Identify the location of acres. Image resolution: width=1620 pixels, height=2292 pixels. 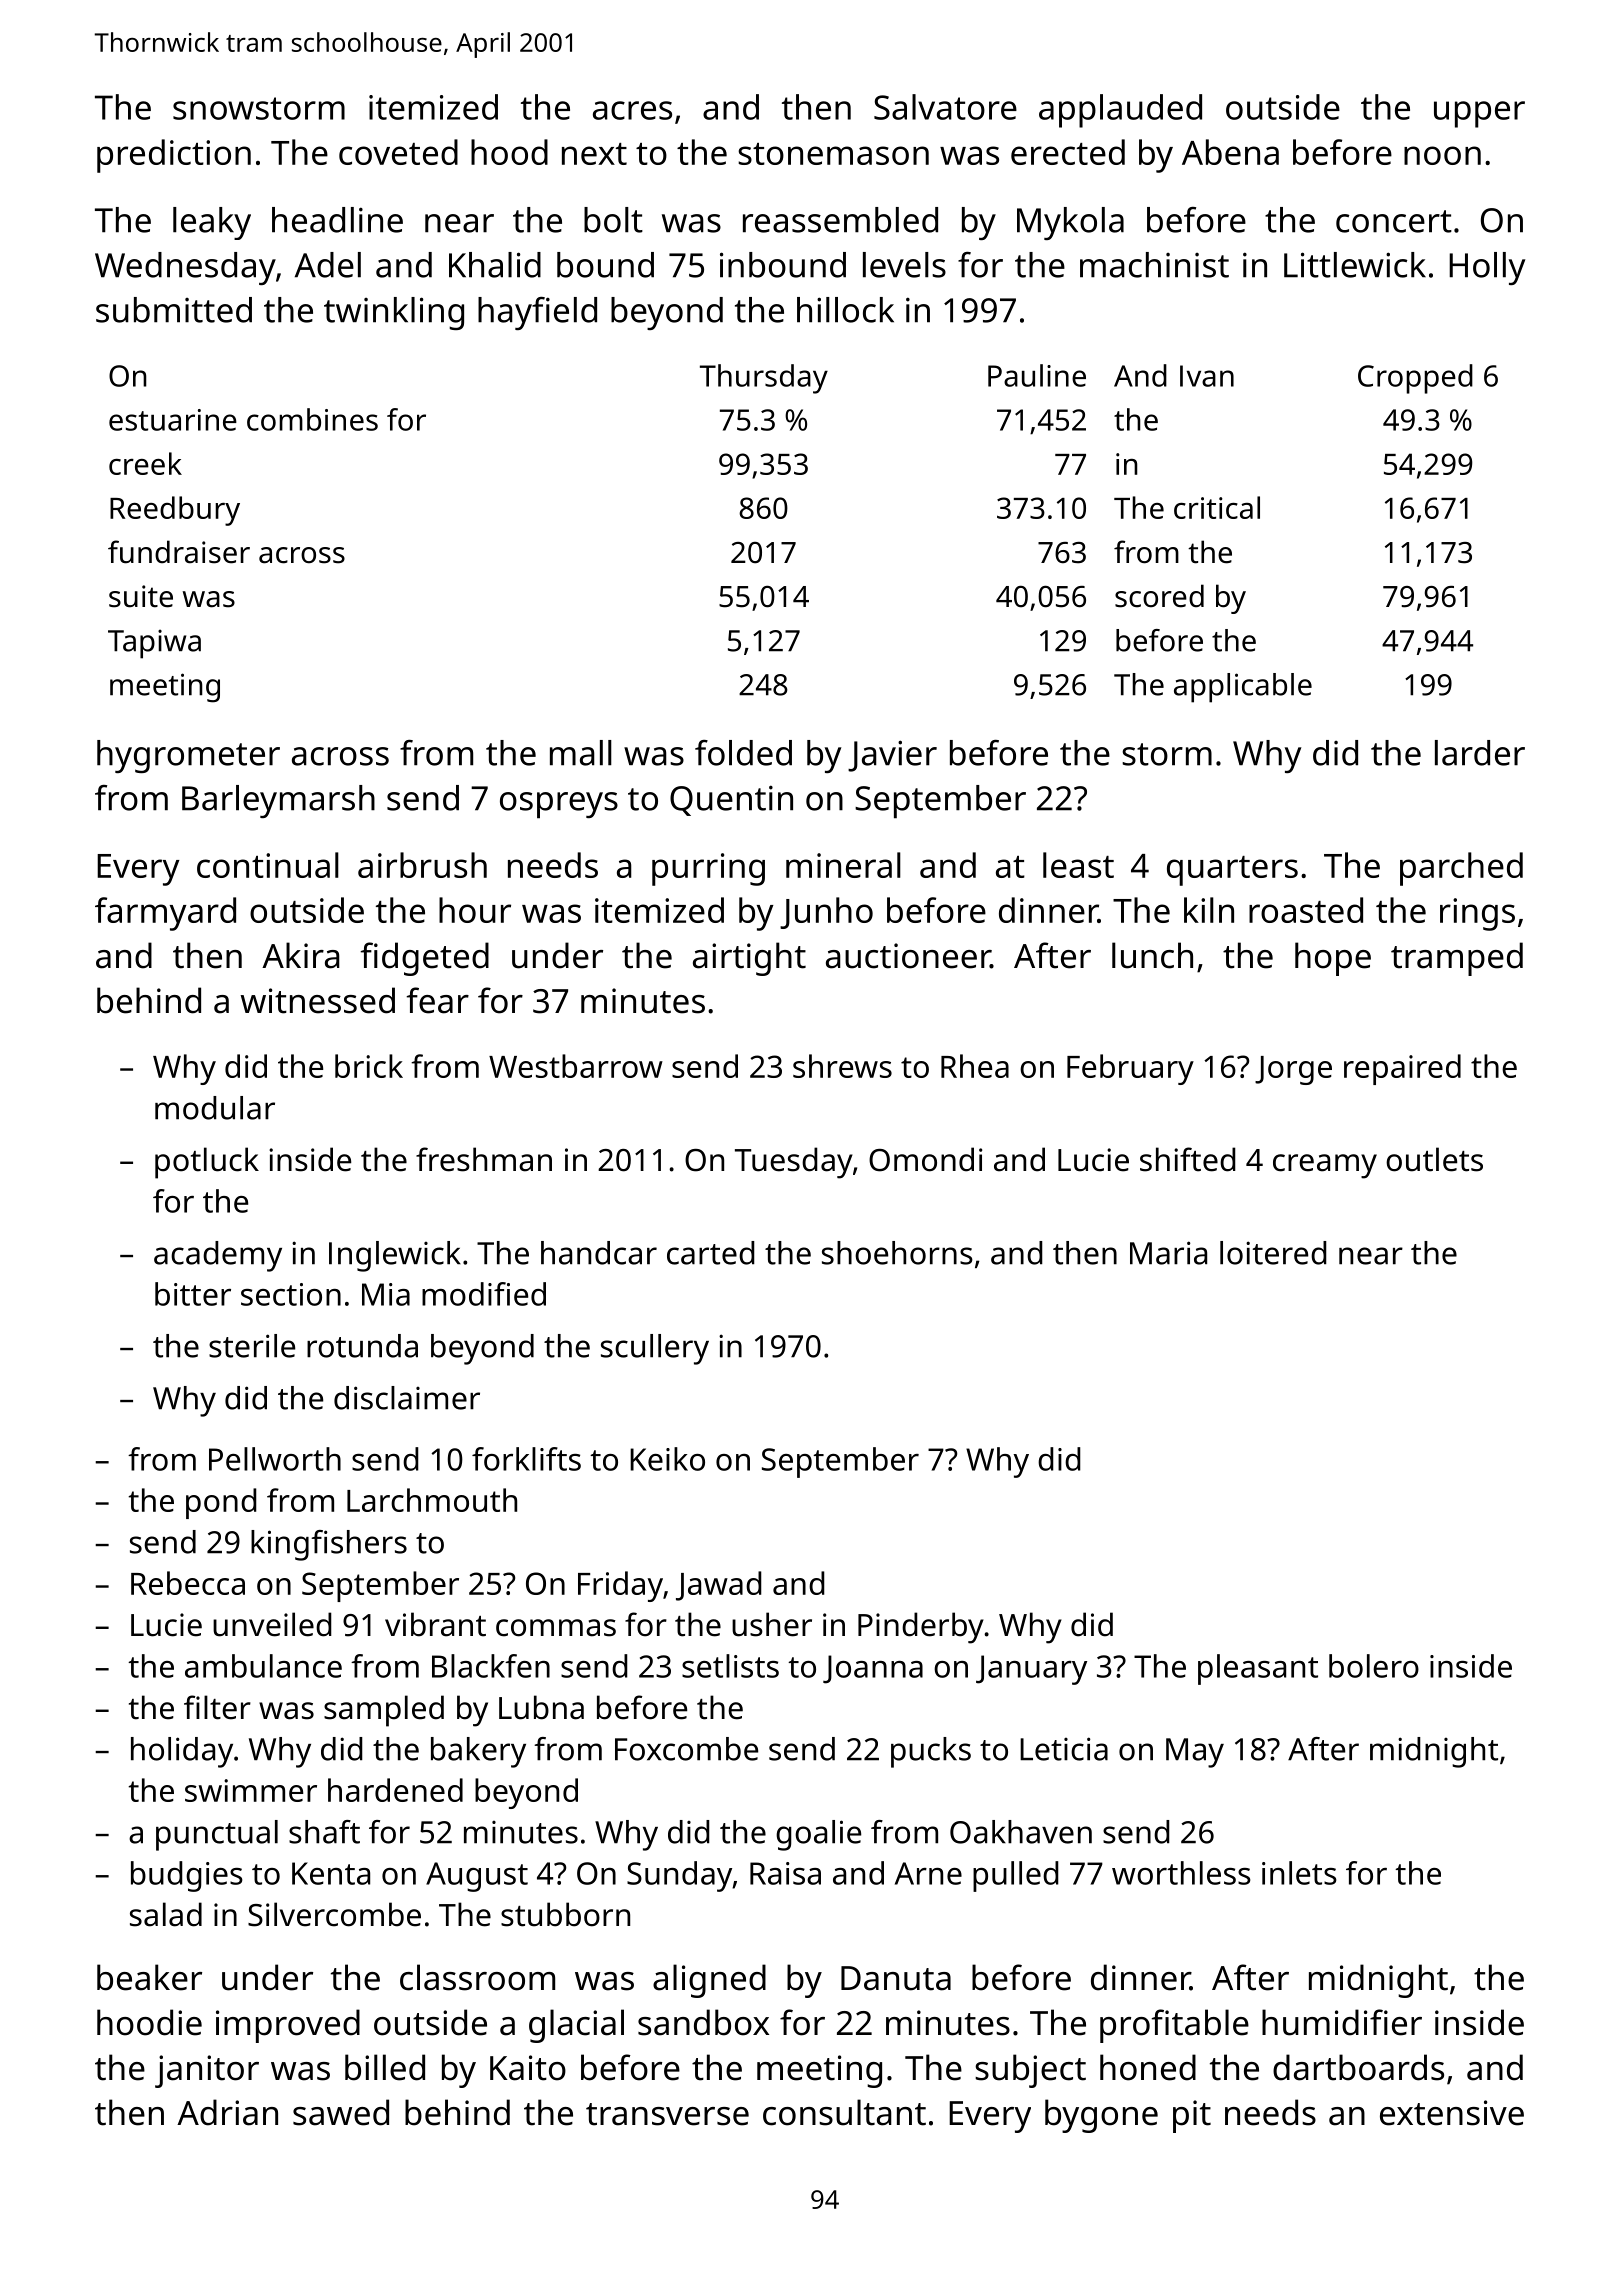
(632, 110).
